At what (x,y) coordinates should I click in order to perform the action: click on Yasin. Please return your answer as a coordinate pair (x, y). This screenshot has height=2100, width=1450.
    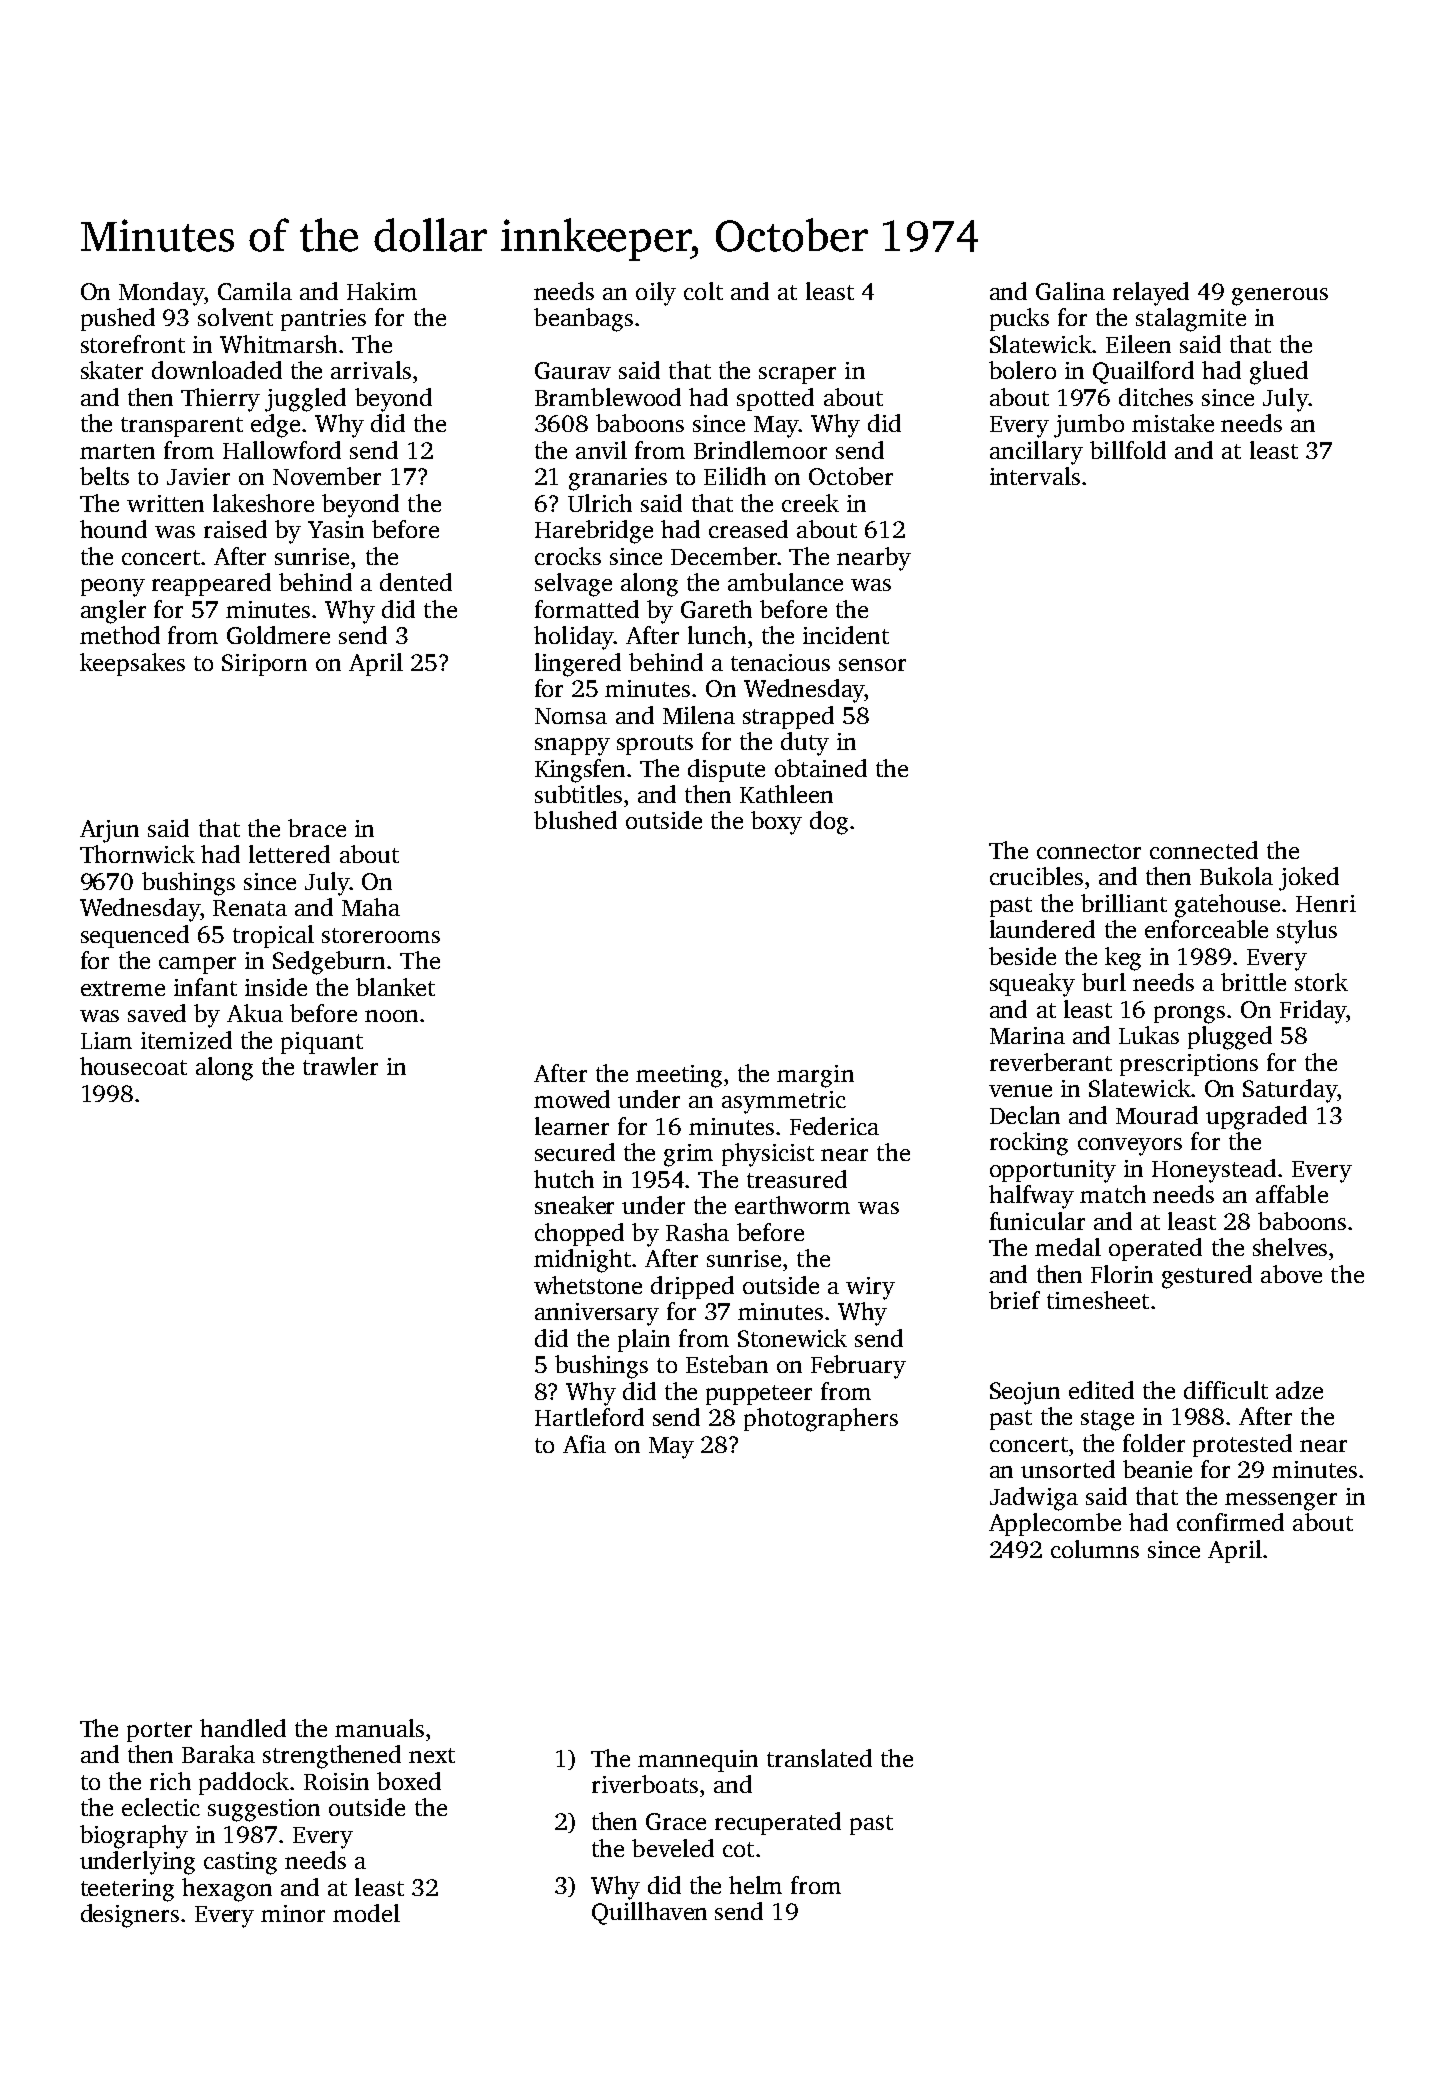
    Looking at the image, I should click on (336, 529).
